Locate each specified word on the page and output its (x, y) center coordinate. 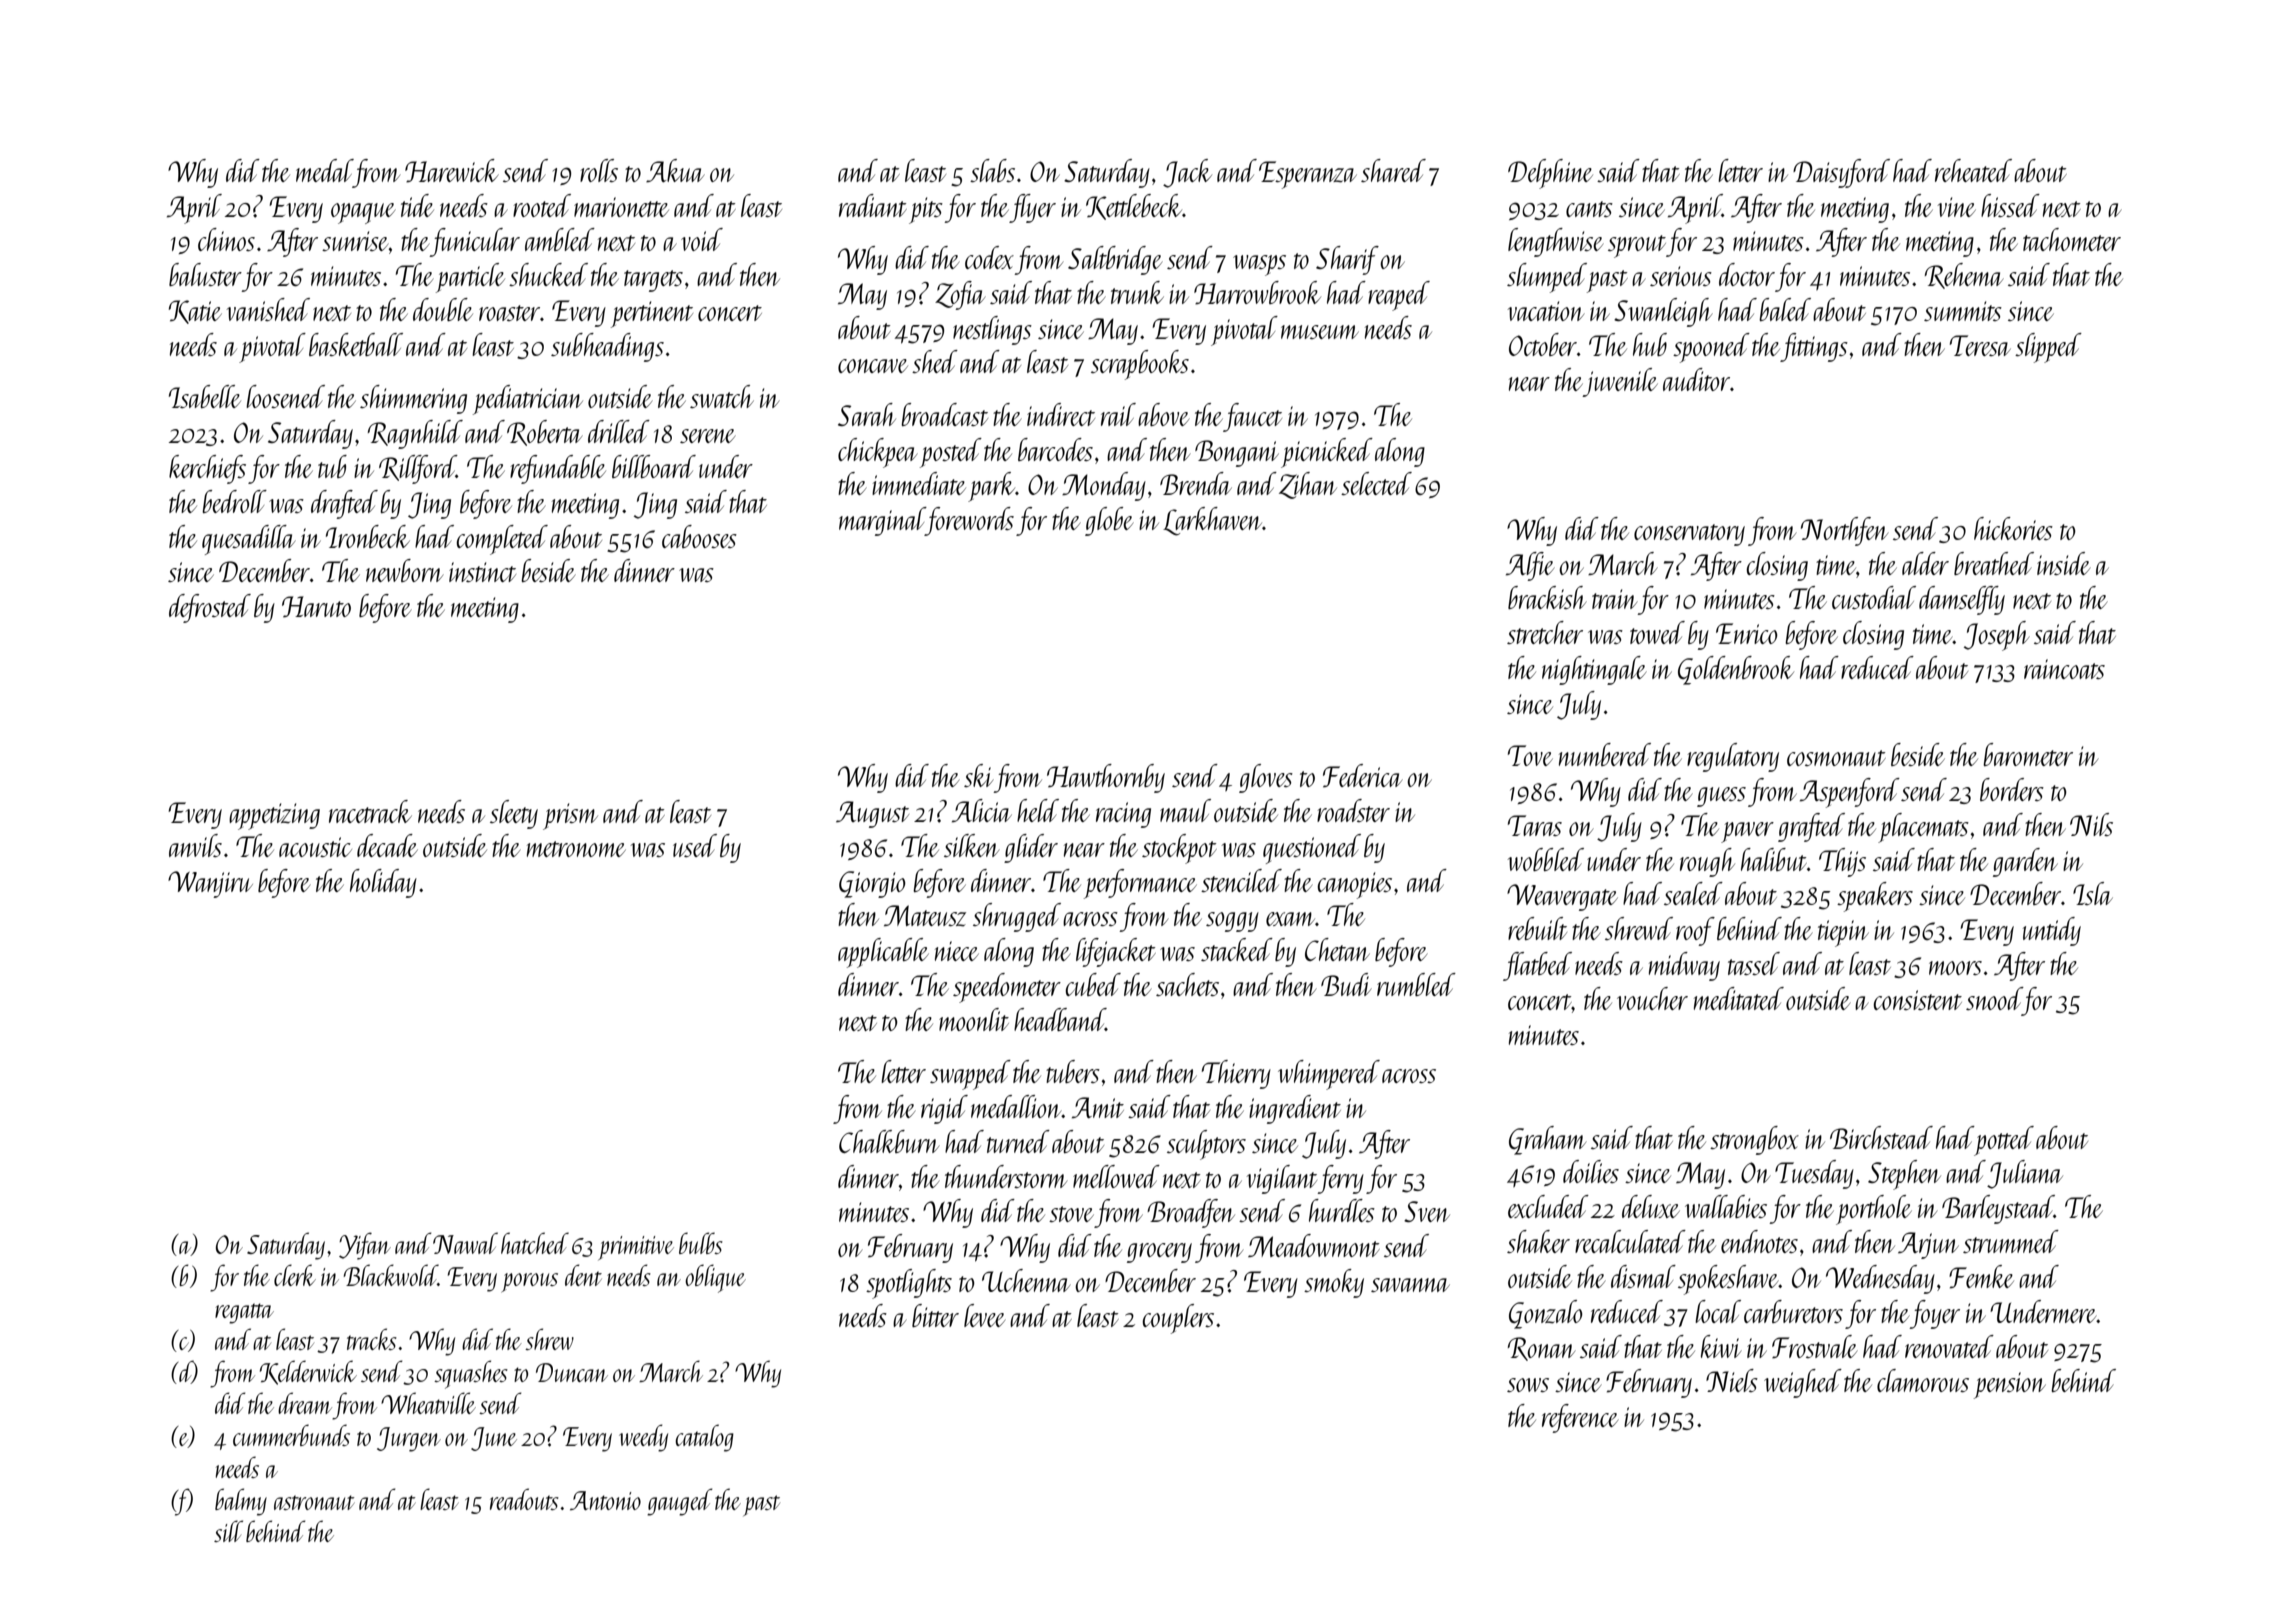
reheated (1973, 170)
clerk (295, 1275)
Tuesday (1814, 1174)
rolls (599, 170)
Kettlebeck (1134, 207)
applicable (883, 953)
